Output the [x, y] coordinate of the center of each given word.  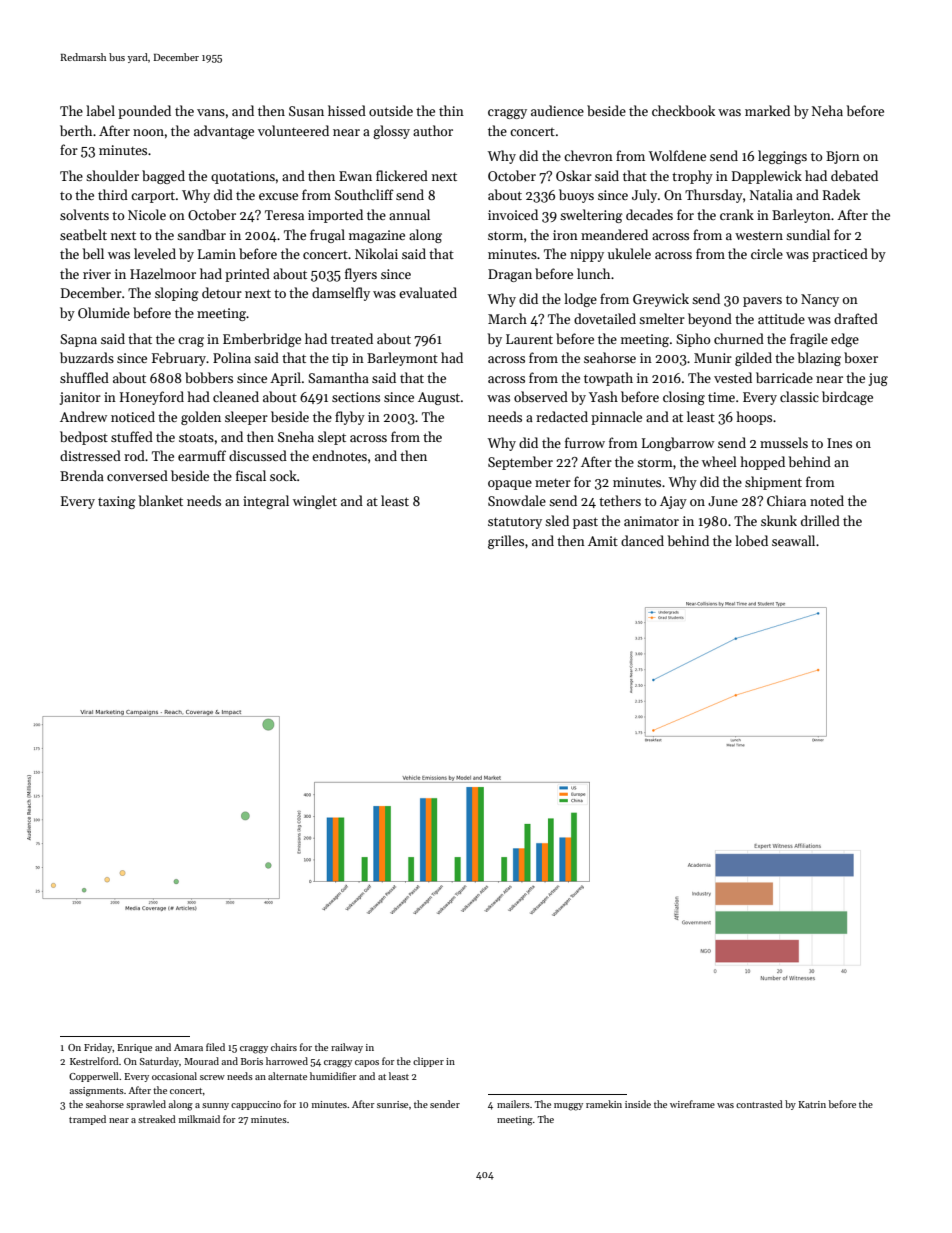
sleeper [246, 418]
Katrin [812, 1104]
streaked [157, 1119]
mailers [513, 1104]
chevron [588, 155]
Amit [603, 541]
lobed [751, 540]
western [759, 236]
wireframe [692, 1104]
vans [211, 112]
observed [541, 396]
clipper [428, 1062]
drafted [856, 318]
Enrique [134, 1048]
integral [266, 502]
